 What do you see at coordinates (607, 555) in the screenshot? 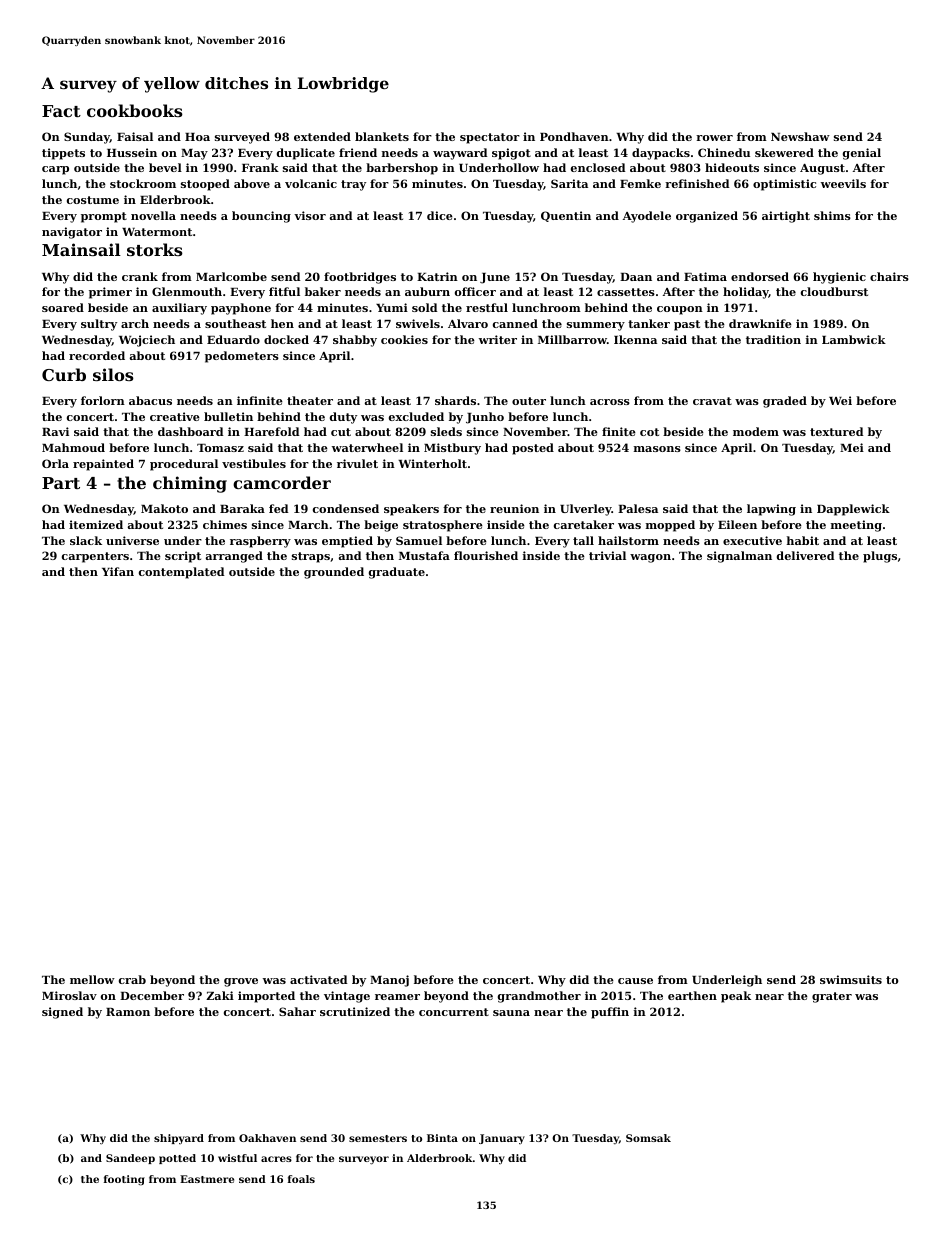
I see `trivial` at bounding box center [607, 555].
